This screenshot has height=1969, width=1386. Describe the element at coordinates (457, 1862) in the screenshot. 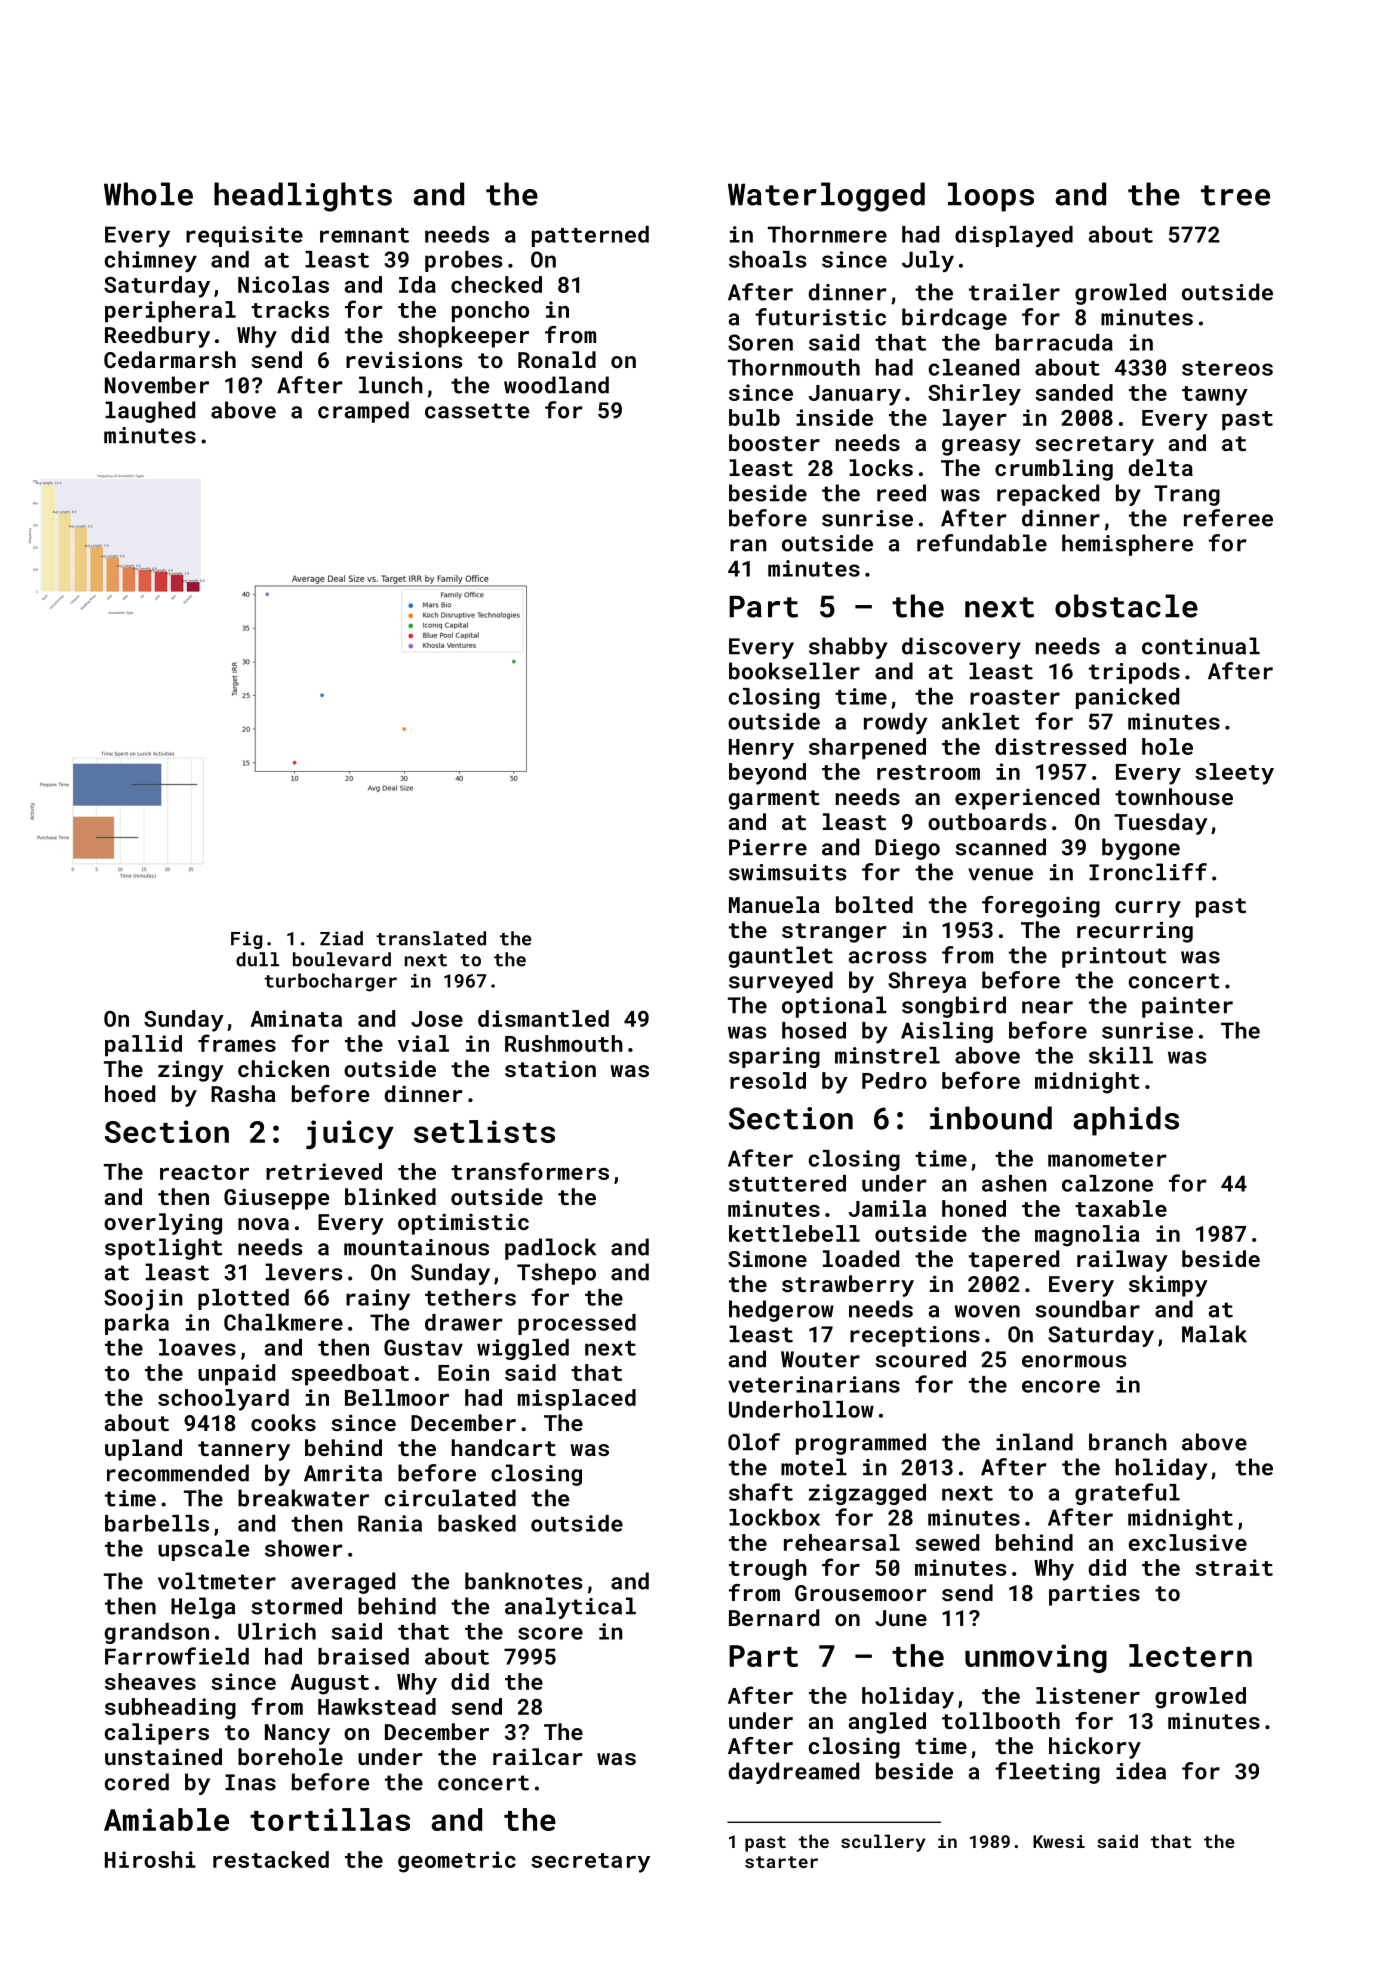

I see `geometric` at that location.
